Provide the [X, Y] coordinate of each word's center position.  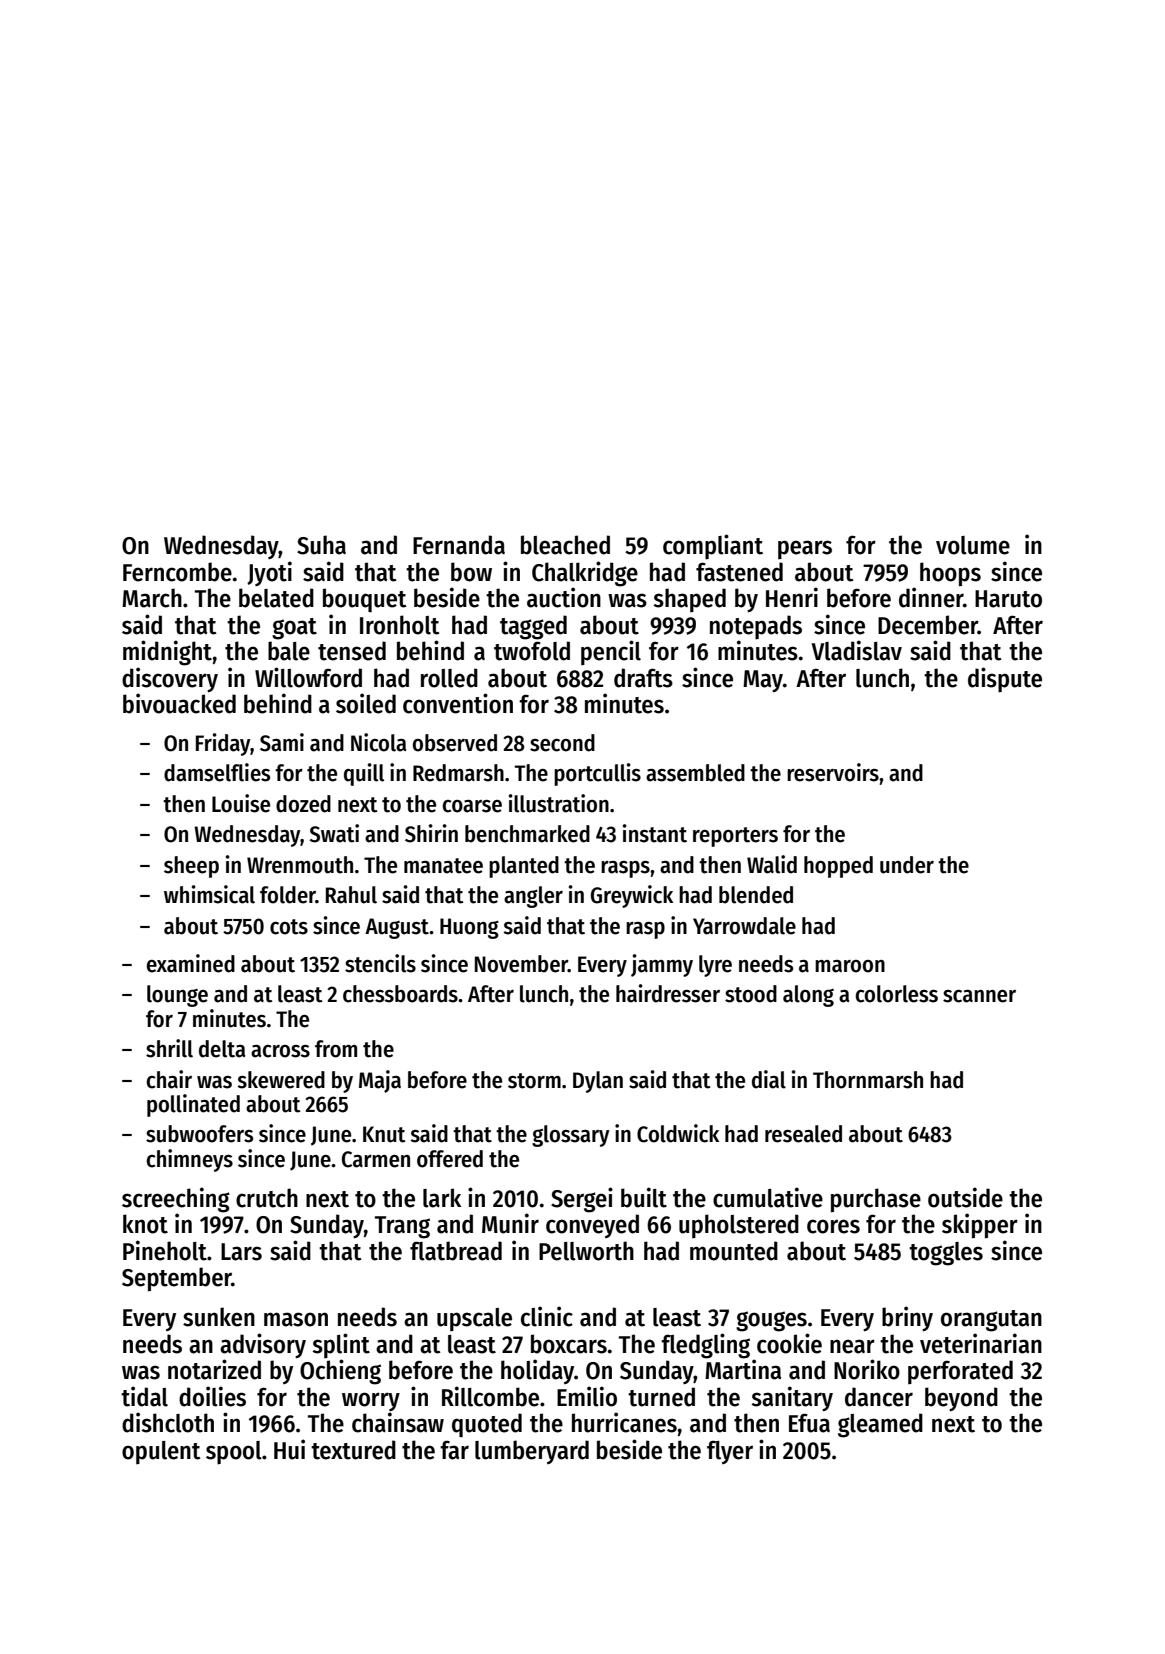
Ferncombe [177, 572]
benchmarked [527, 834]
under [907, 865]
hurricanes [624, 1422]
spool [234, 1453]
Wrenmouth [300, 865]
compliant [713, 547]
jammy [662, 965]
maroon [850, 966]
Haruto [1008, 599]
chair [169, 1079]
